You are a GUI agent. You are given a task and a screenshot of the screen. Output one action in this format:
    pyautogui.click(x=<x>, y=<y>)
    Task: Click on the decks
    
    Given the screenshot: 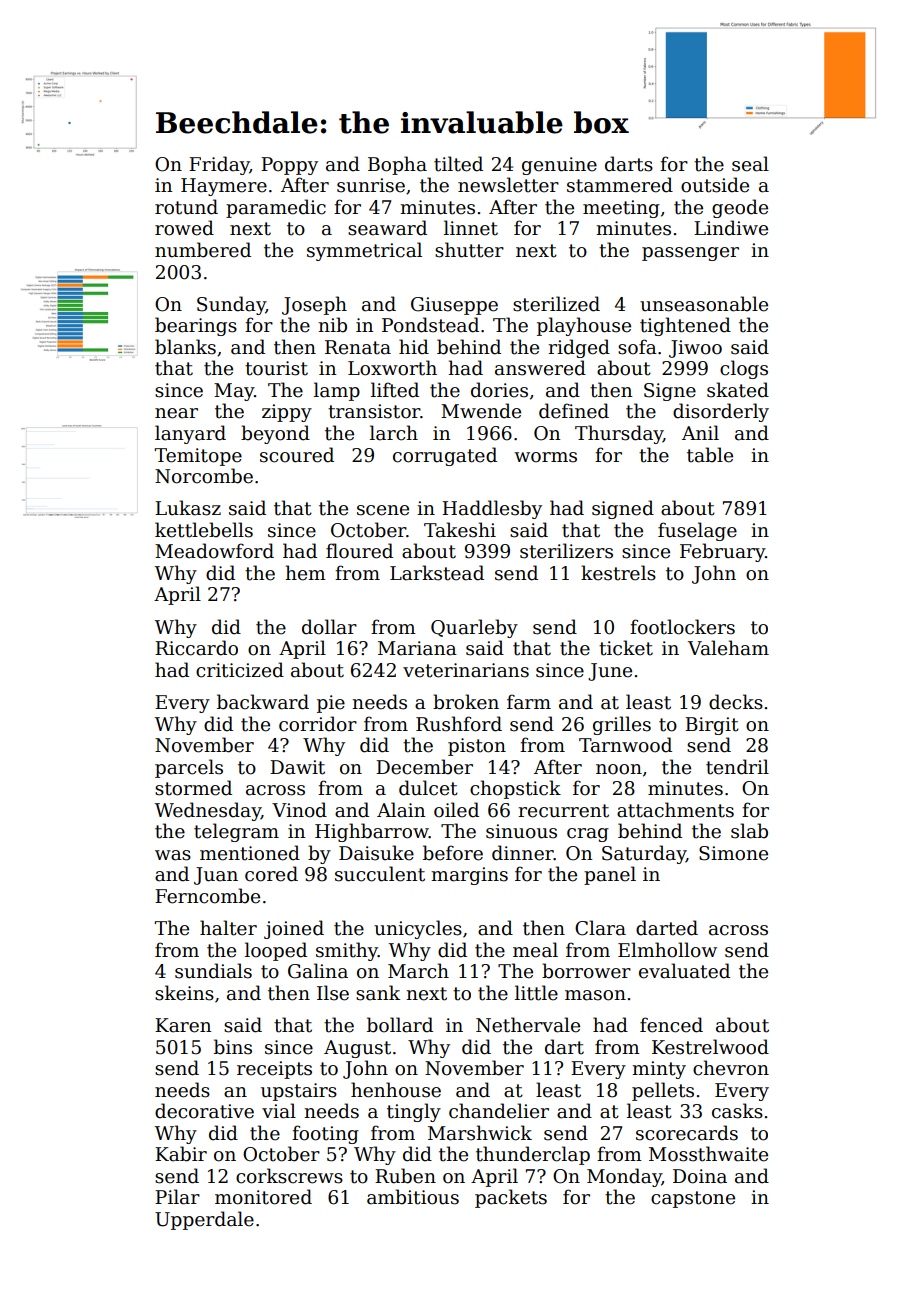 What is the action you would take?
    pyautogui.click(x=736, y=702)
